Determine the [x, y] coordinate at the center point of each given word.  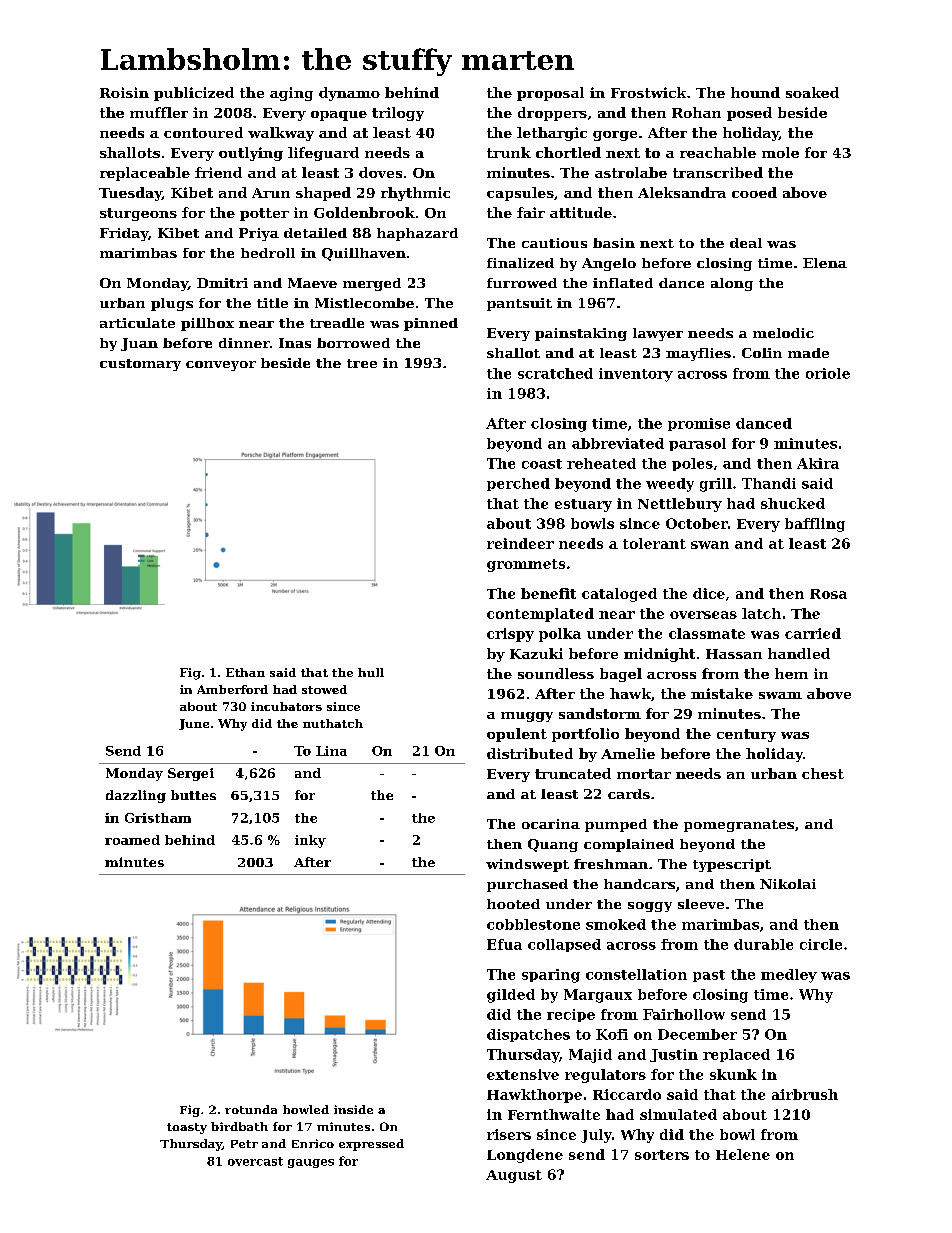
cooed [754, 192]
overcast [255, 1161]
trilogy [398, 114]
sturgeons [138, 214]
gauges [311, 1163]
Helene [743, 1154]
